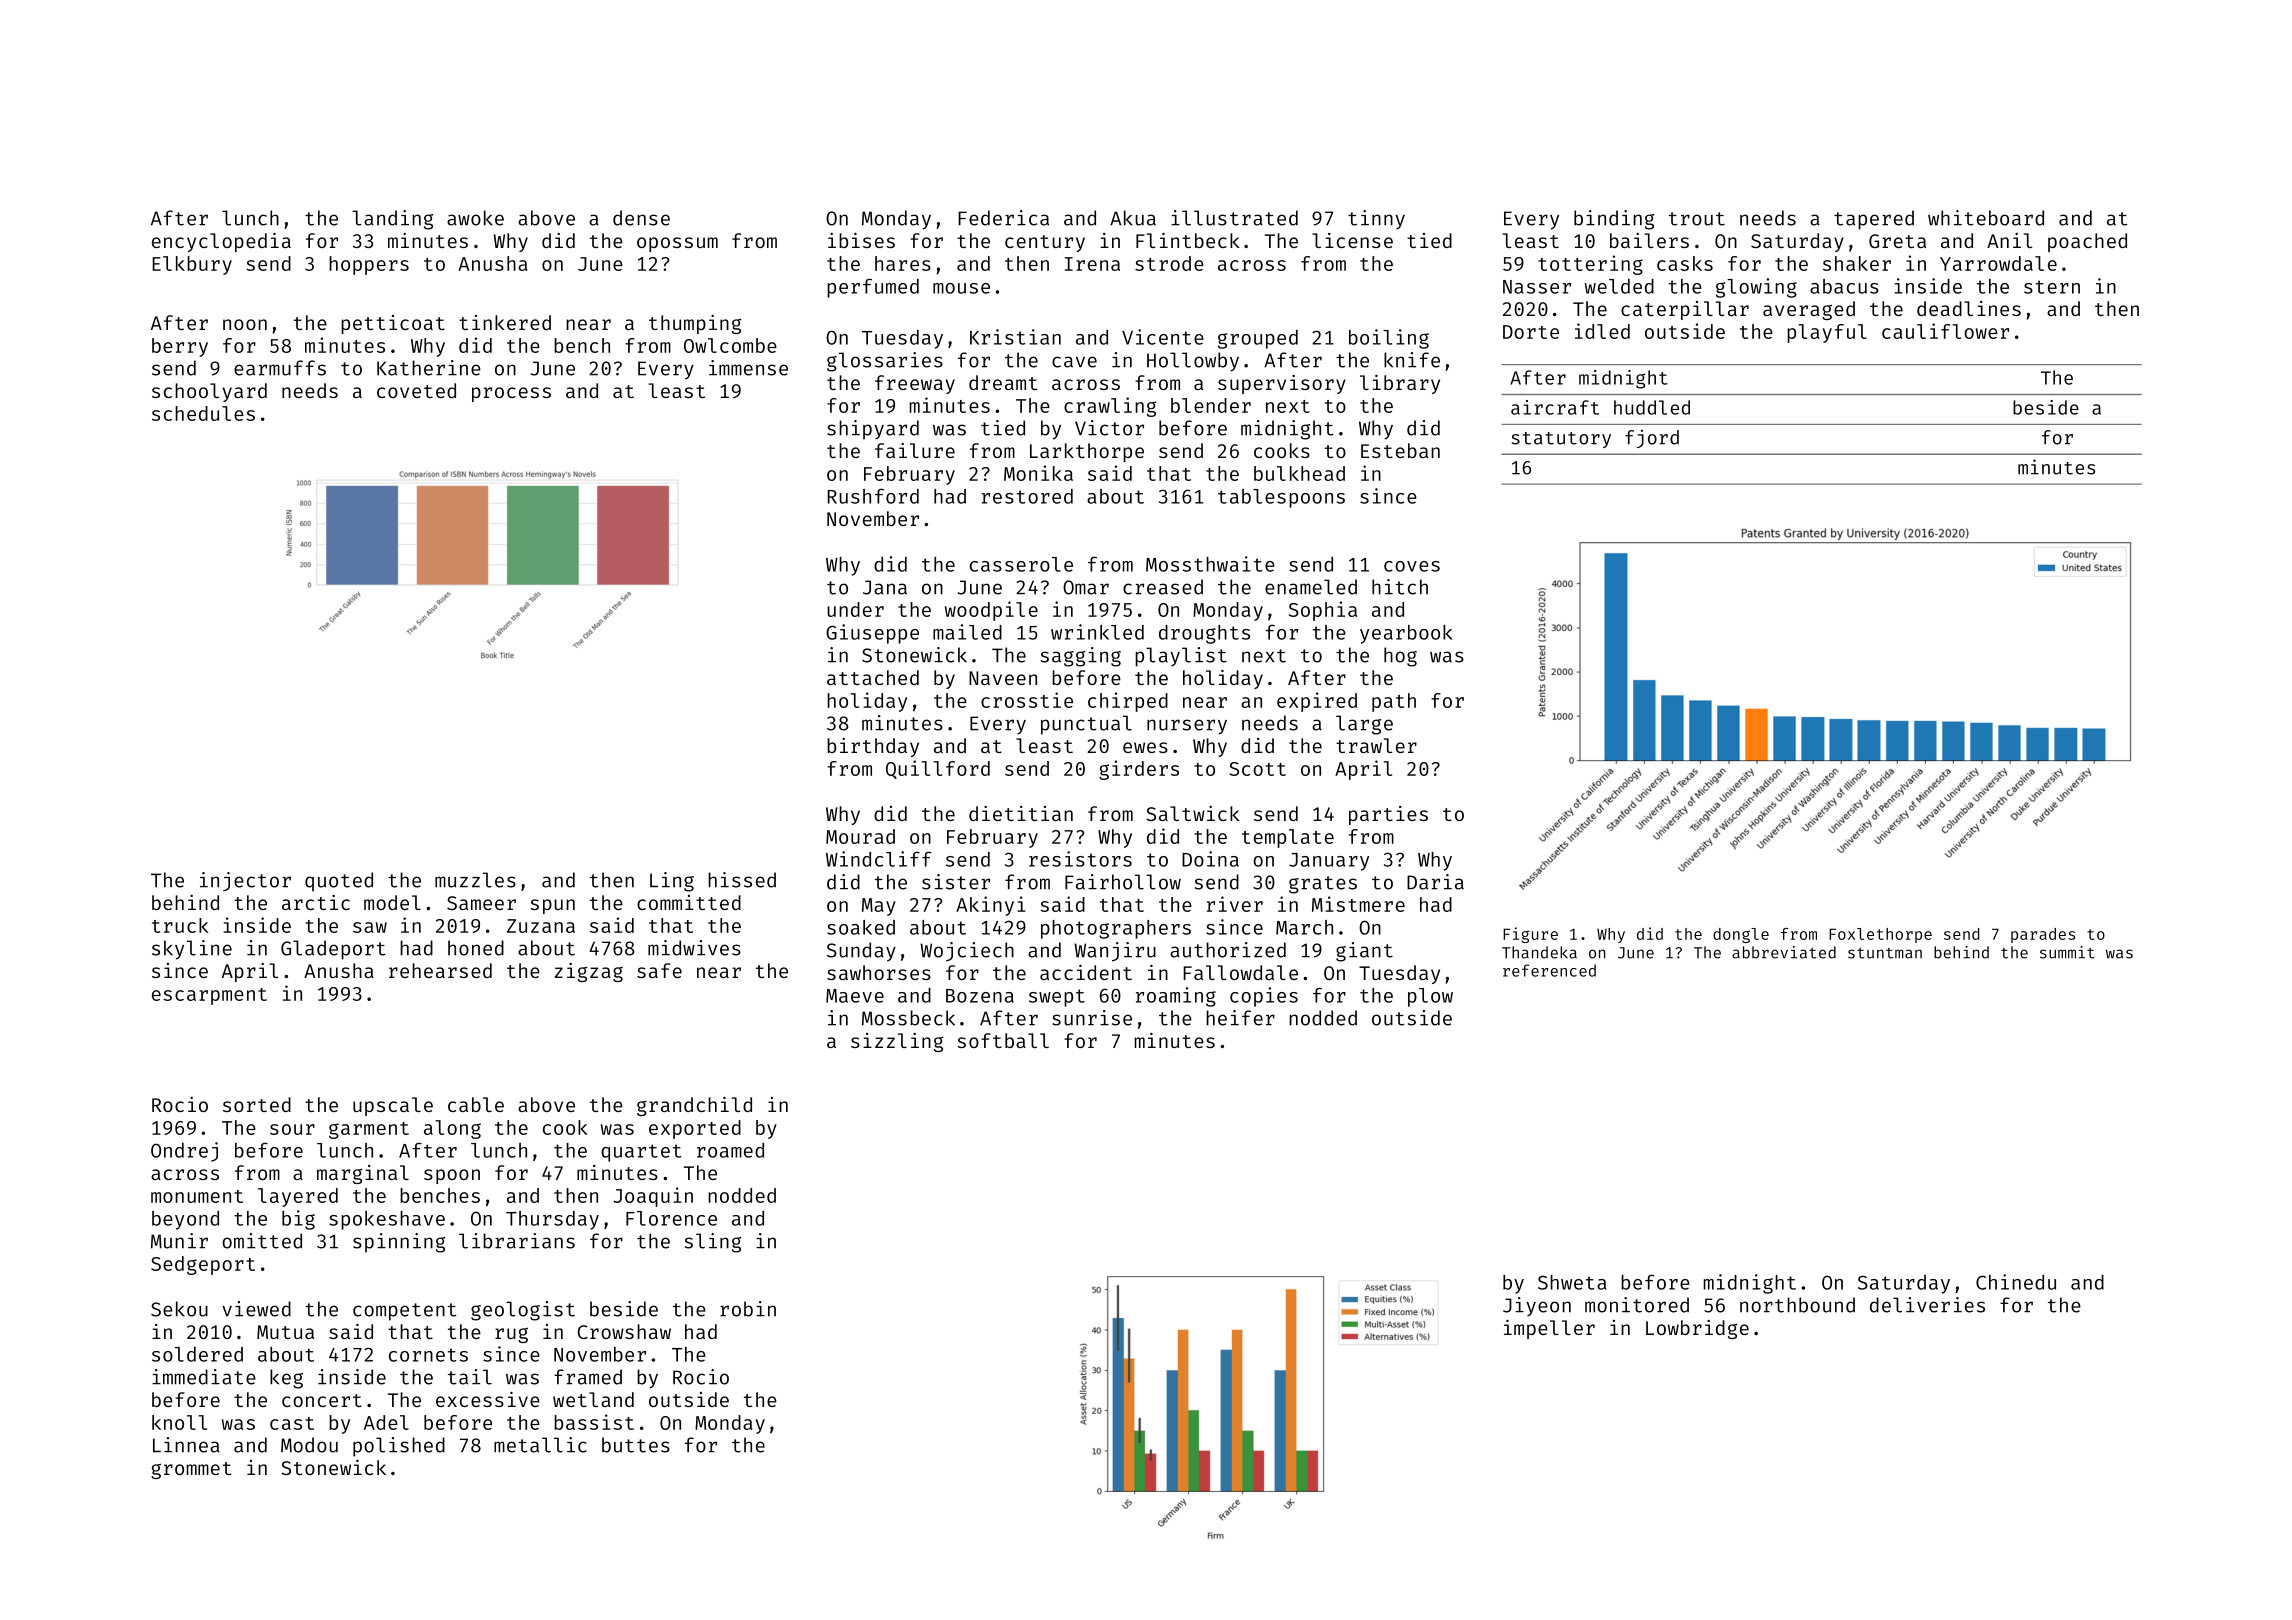 Image resolution: width=2292 pixels, height=1620 pixels. Describe the element at coordinates (636, 1445) in the page. I see `buttes` at that location.
